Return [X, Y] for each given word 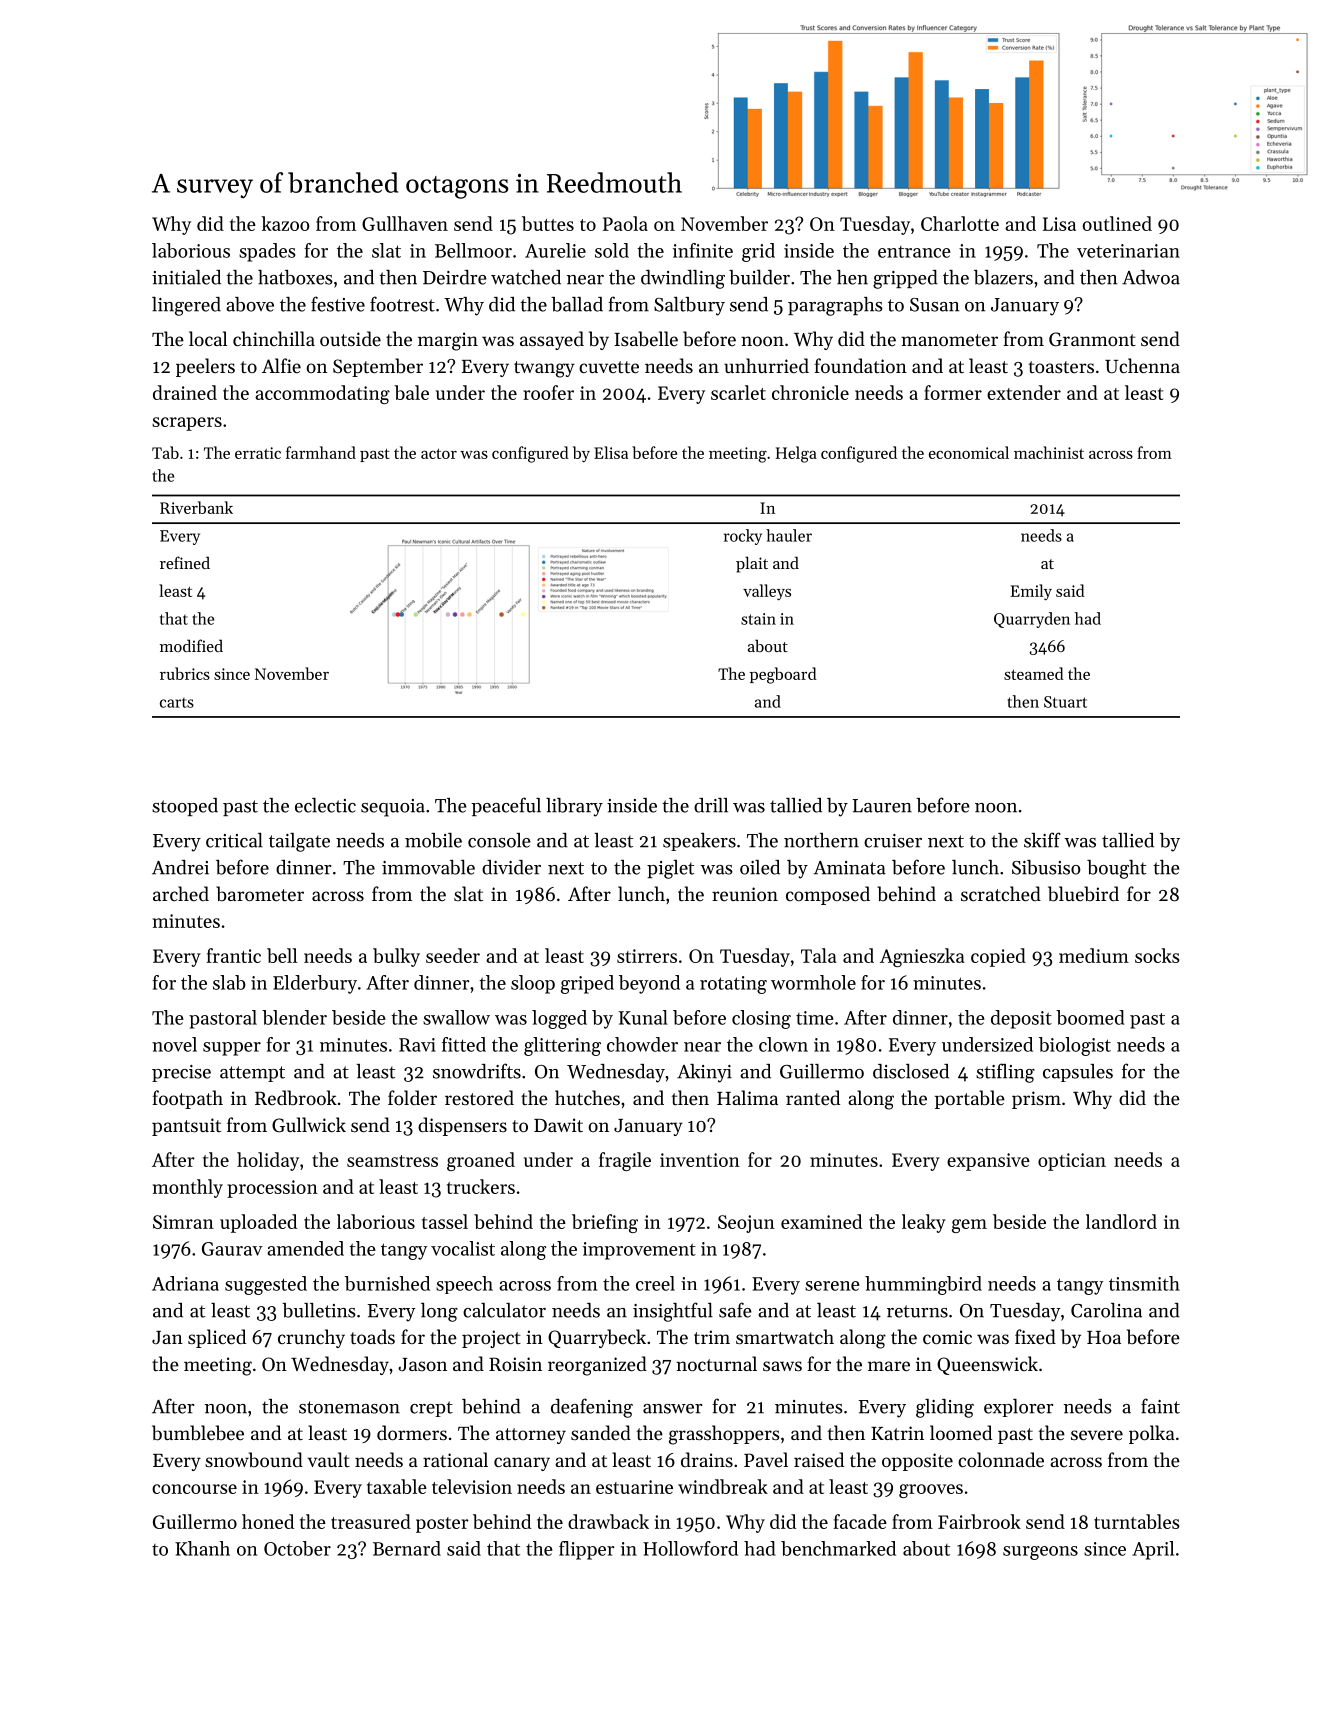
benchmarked [838, 1548]
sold [612, 250]
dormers [412, 1432]
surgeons [1040, 1553]
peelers [205, 367]
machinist [1049, 452]
